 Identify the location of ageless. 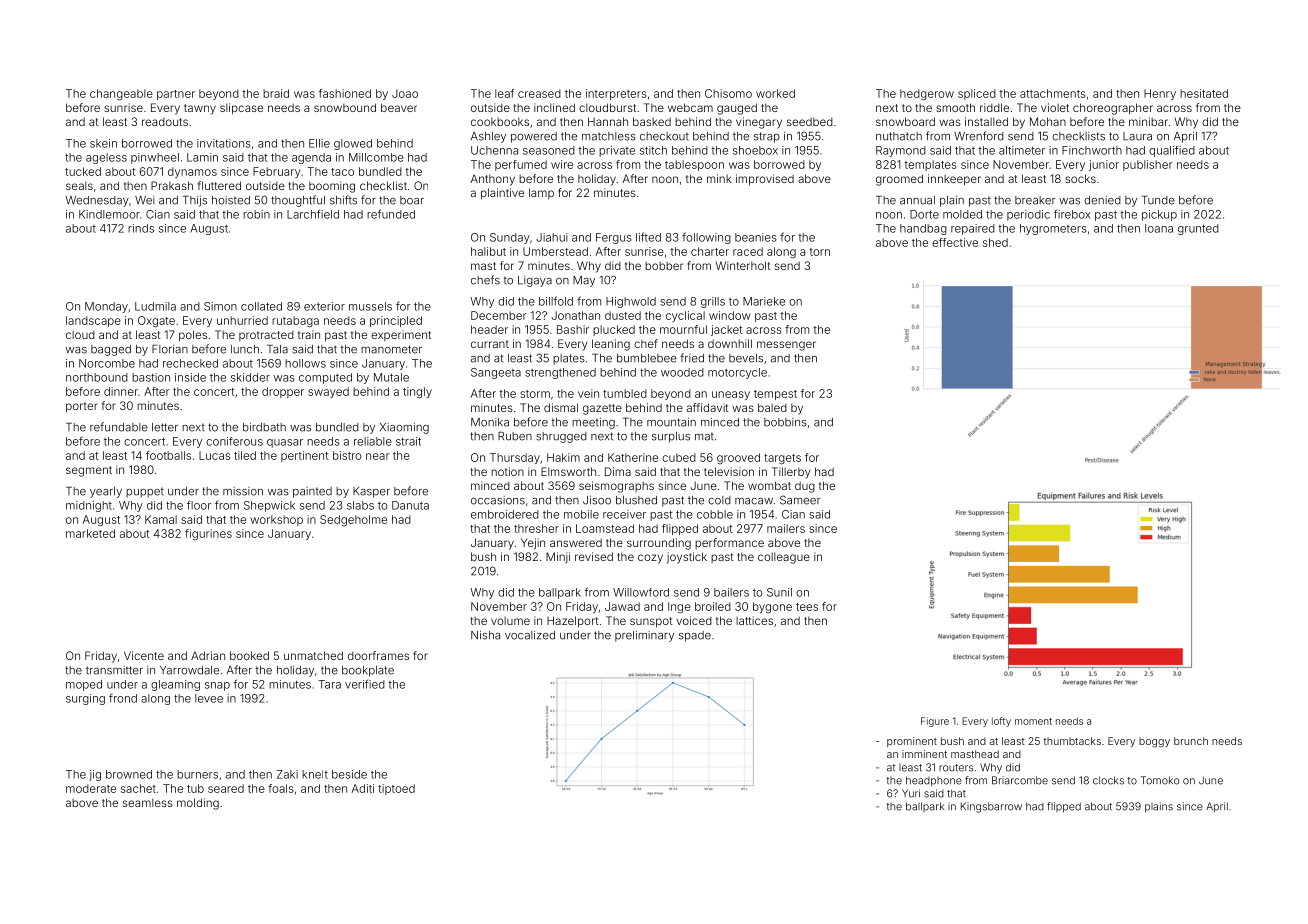
(106, 158).
